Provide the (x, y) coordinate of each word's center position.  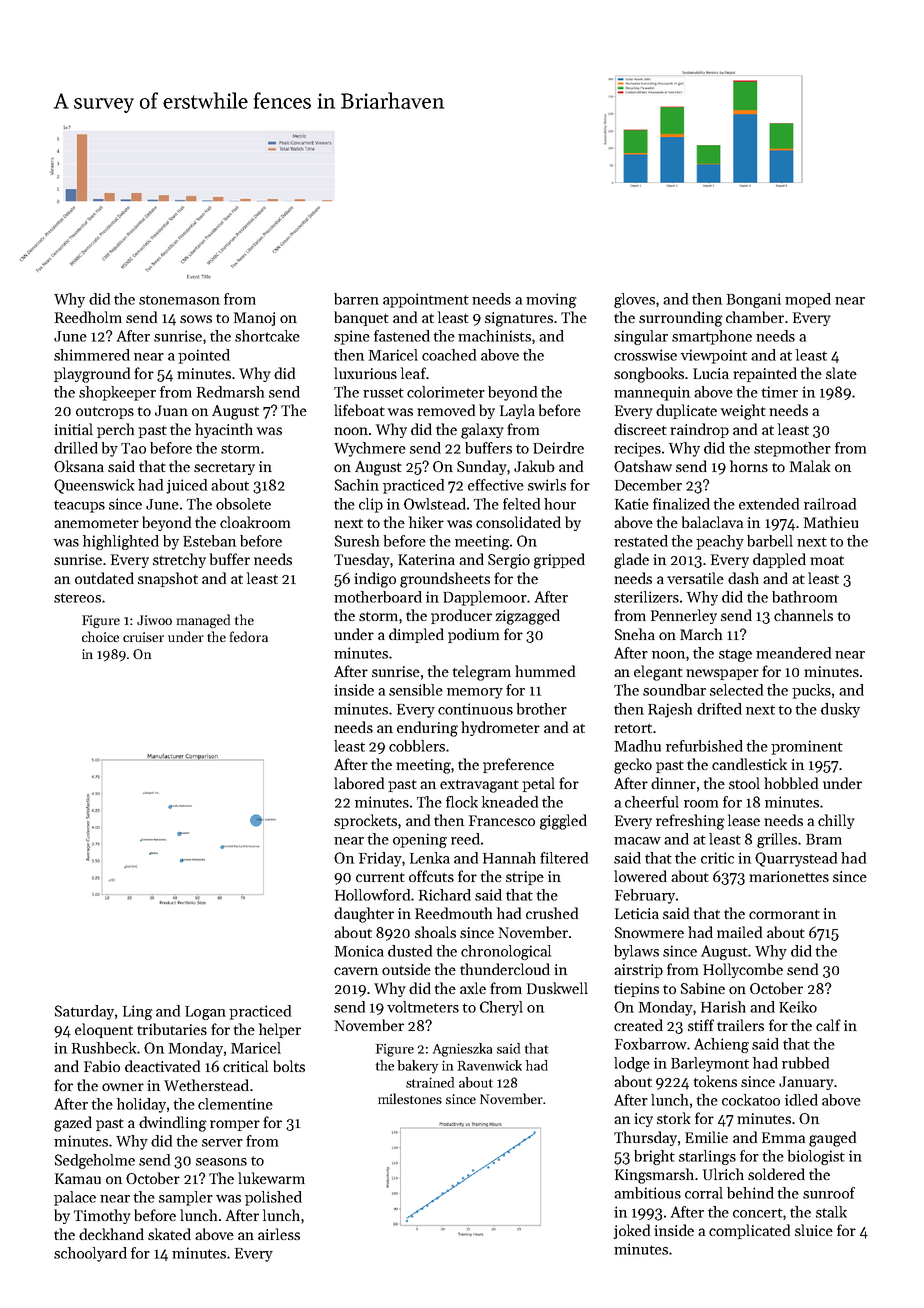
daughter (364, 915)
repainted (765, 374)
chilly (836, 821)
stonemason (179, 300)
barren (356, 299)
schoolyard (90, 1254)
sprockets (365, 821)
